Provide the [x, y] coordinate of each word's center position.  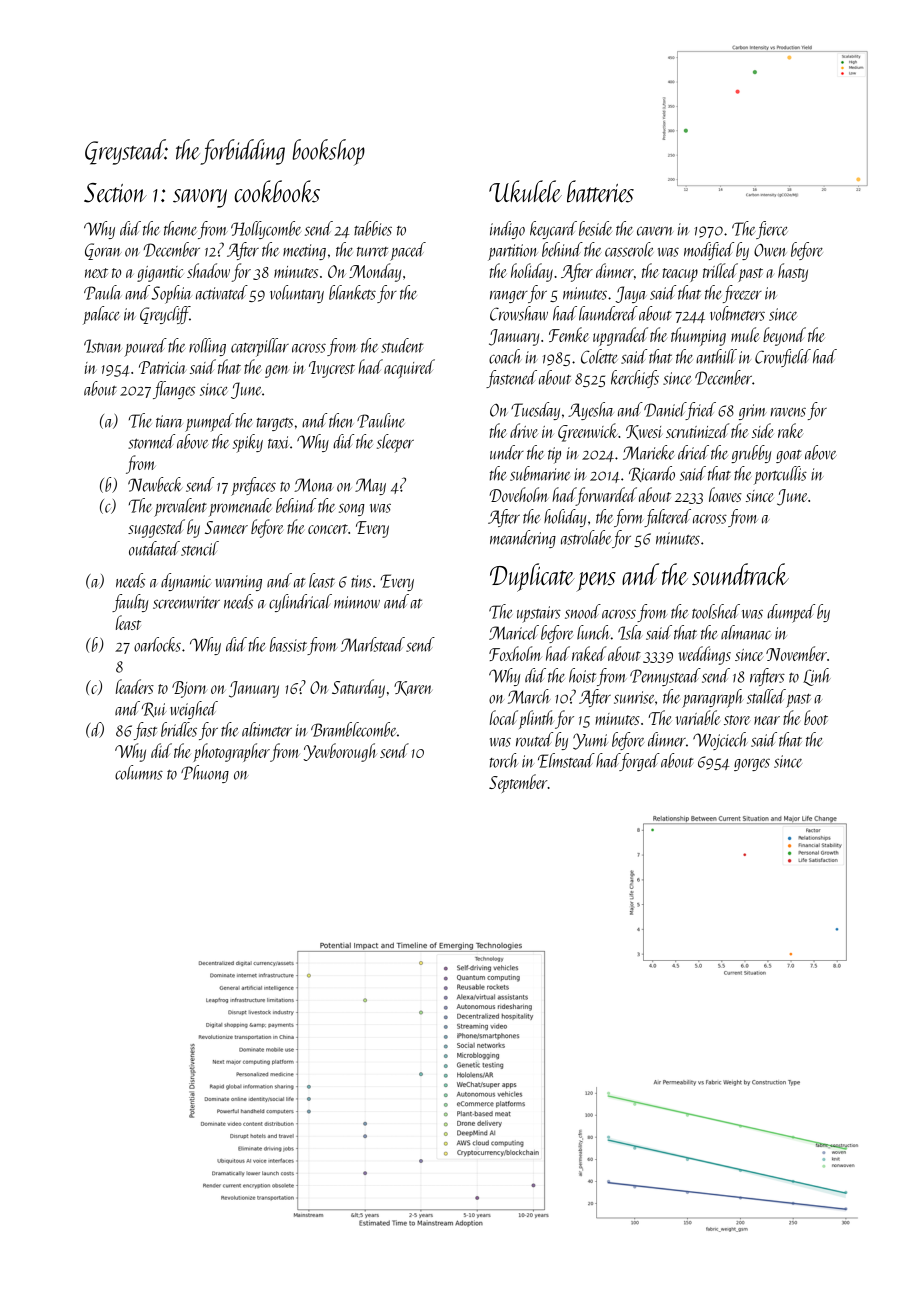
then [341, 420]
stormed [151, 441]
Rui [154, 709]
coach [505, 356]
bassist [288, 644]
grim [753, 412]
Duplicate [532, 577]
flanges [174, 390]
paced [408, 251]
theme [180, 228]
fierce [771, 230]
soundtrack [740, 574]
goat [788, 456]
